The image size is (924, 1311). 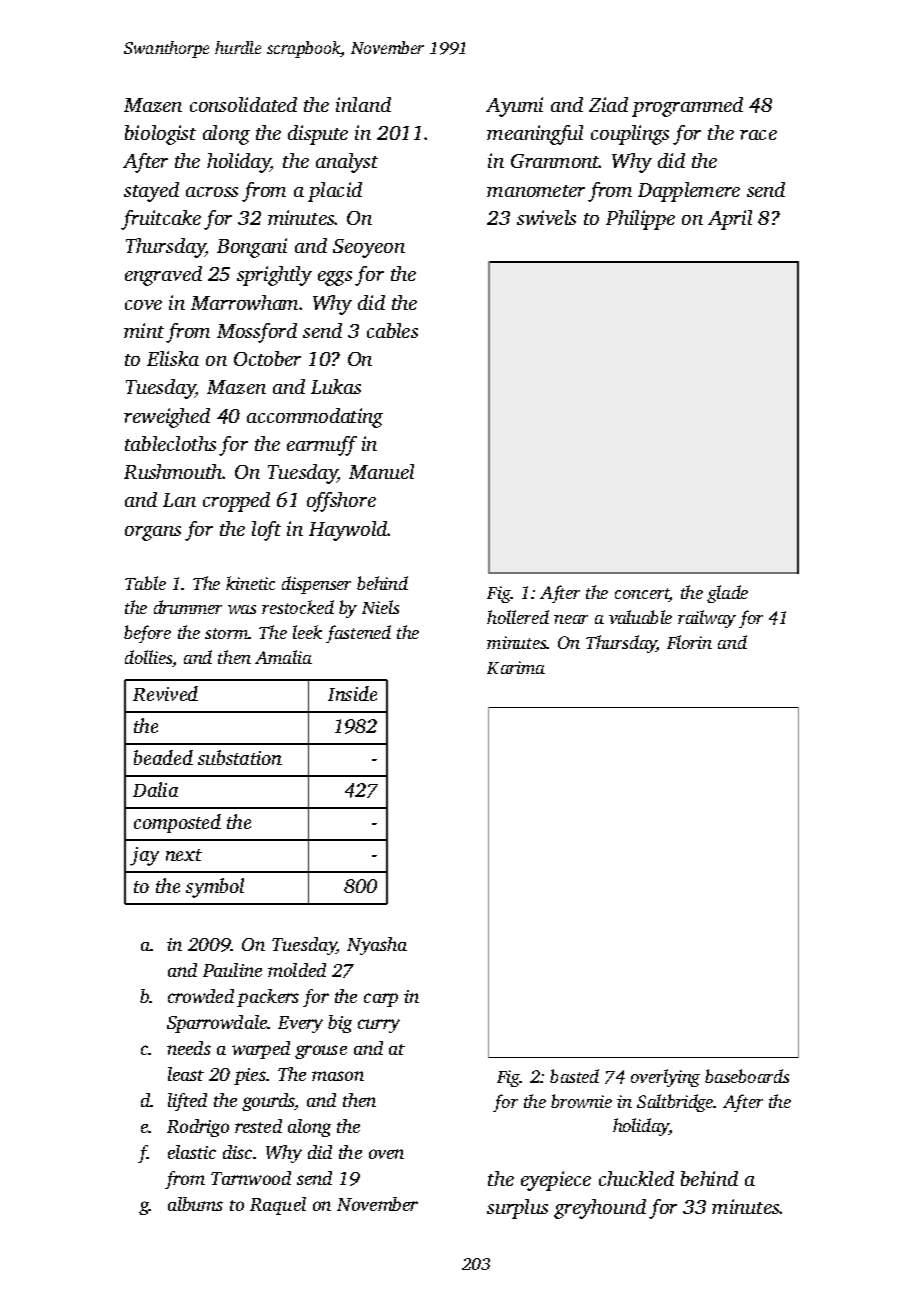 What do you see at coordinates (517, 1209) in the screenshot?
I see `surplus` at bounding box center [517, 1209].
